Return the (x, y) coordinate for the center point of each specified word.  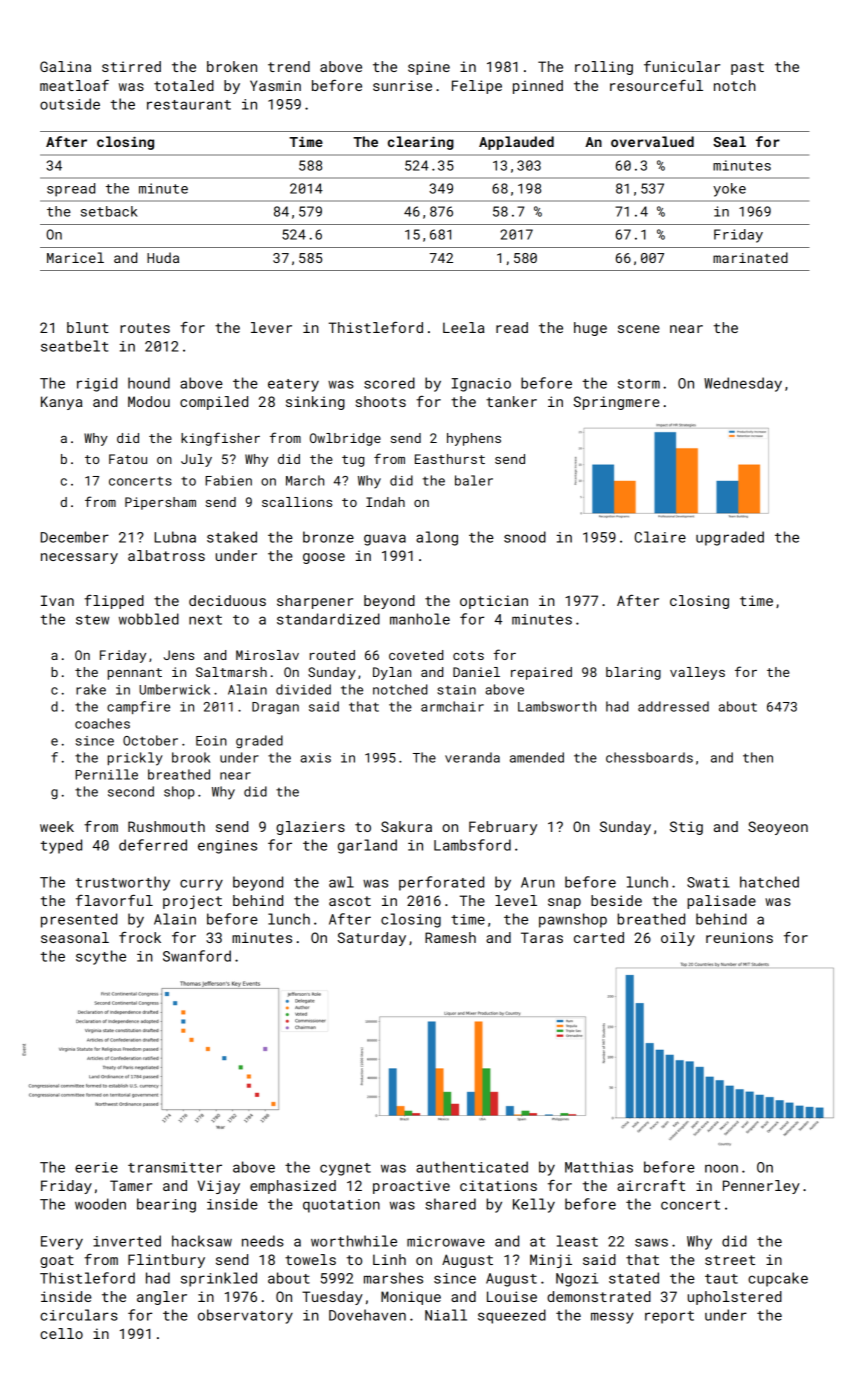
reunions (739, 937)
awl (341, 882)
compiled (214, 403)
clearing (421, 143)
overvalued (652, 141)
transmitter (175, 1167)
